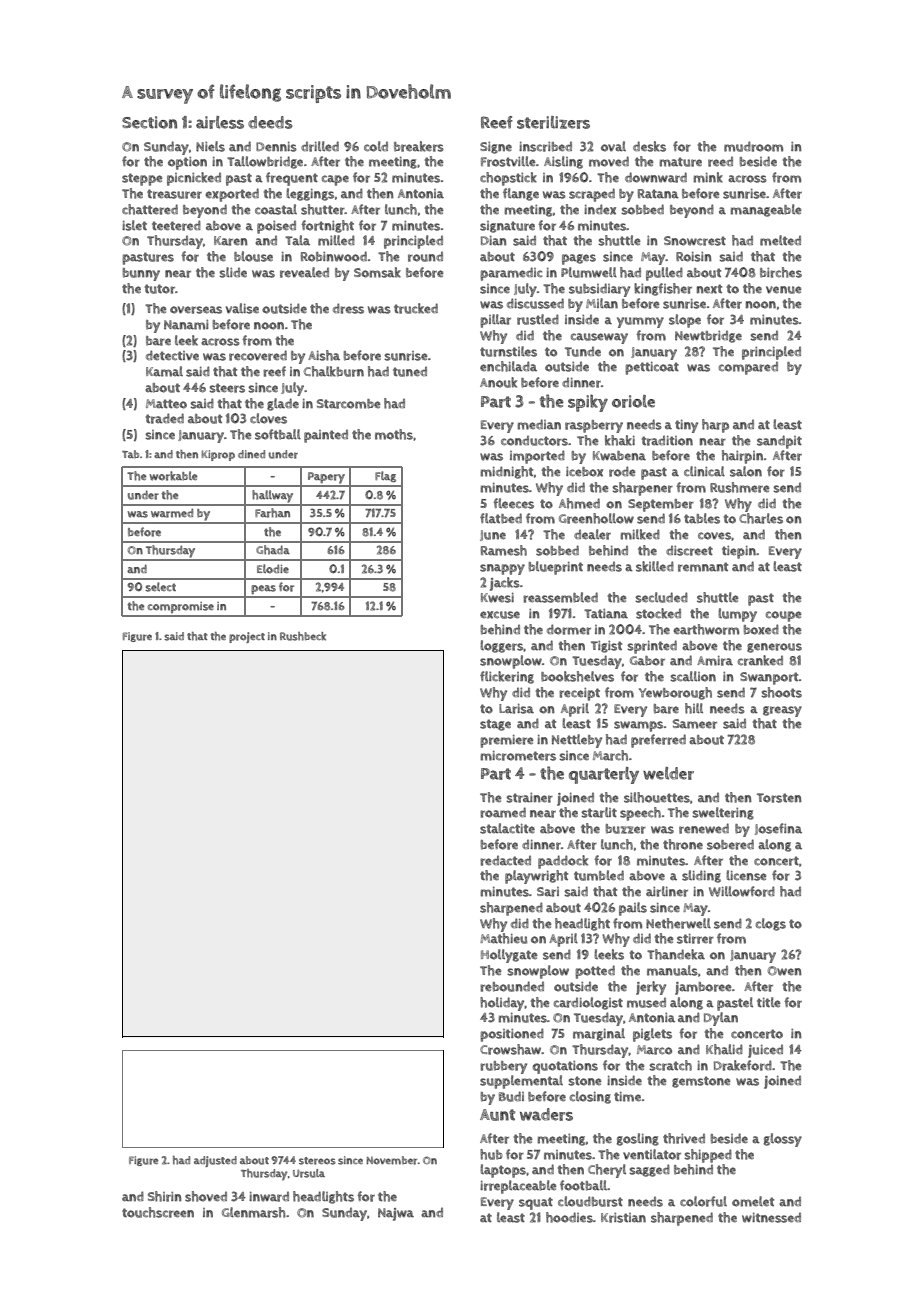 This screenshot has height=1308, width=924. Describe the element at coordinates (694, 708) in the screenshot. I see `hill` at that location.
